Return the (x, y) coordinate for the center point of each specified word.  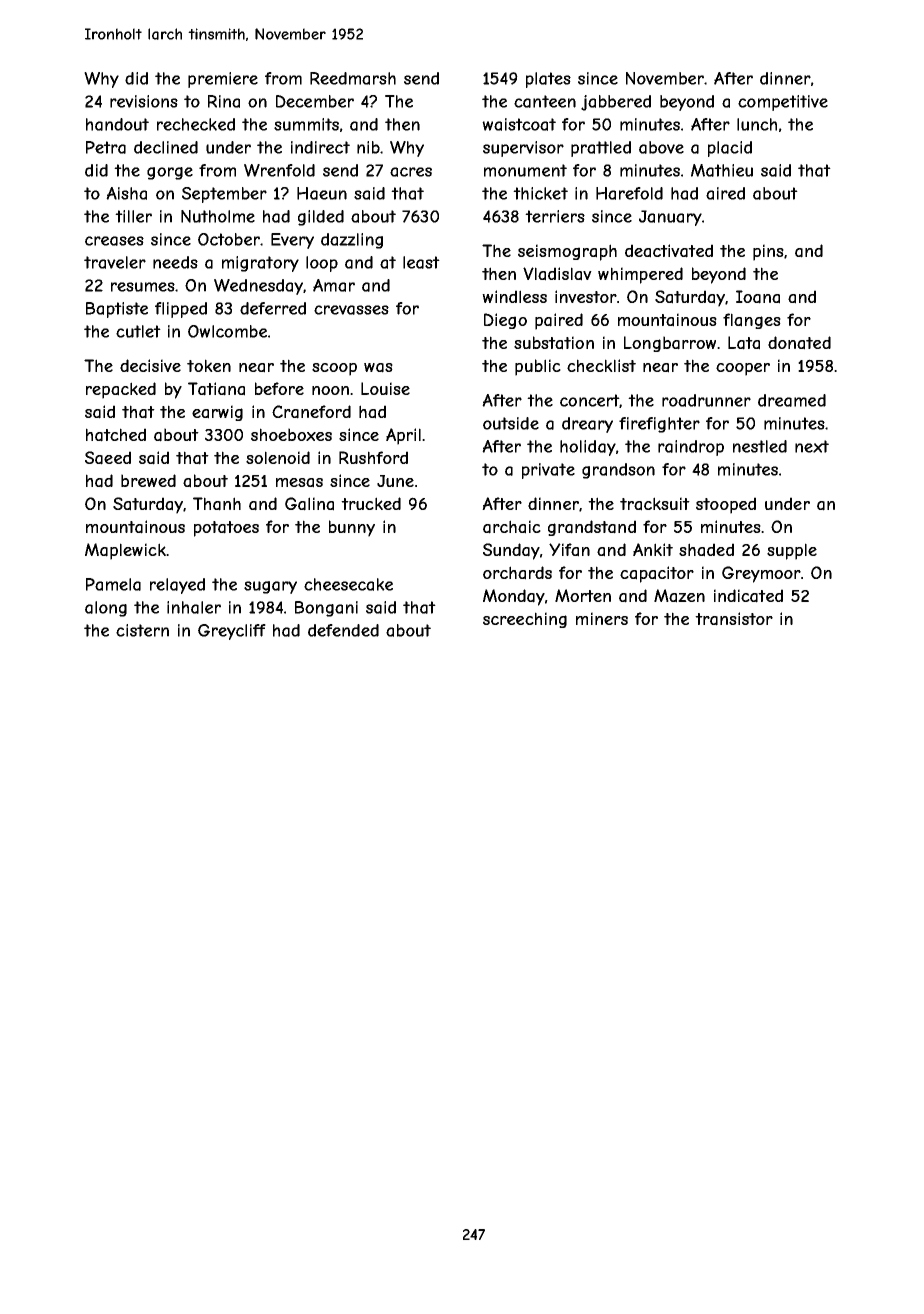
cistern (142, 630)
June (395, 481)
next (812, 446)
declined (166, 147)
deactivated (669, 251)
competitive (783, 103)
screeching (525, 620)
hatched (116, 435)
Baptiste (117, 310)
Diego (505, 321)
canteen (545, 101)
